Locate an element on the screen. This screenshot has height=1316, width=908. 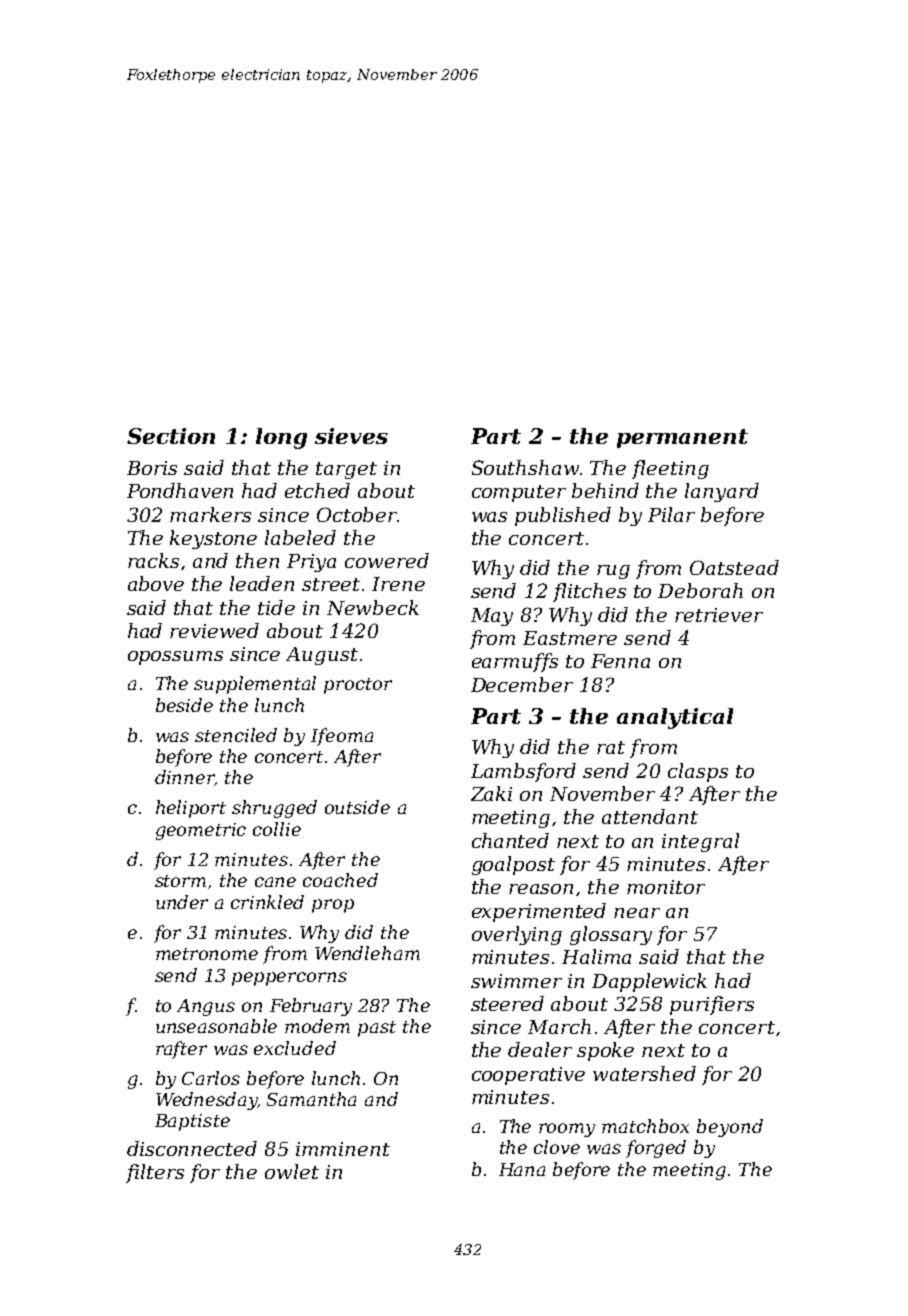
storm is located at coordinates (180, 881).
